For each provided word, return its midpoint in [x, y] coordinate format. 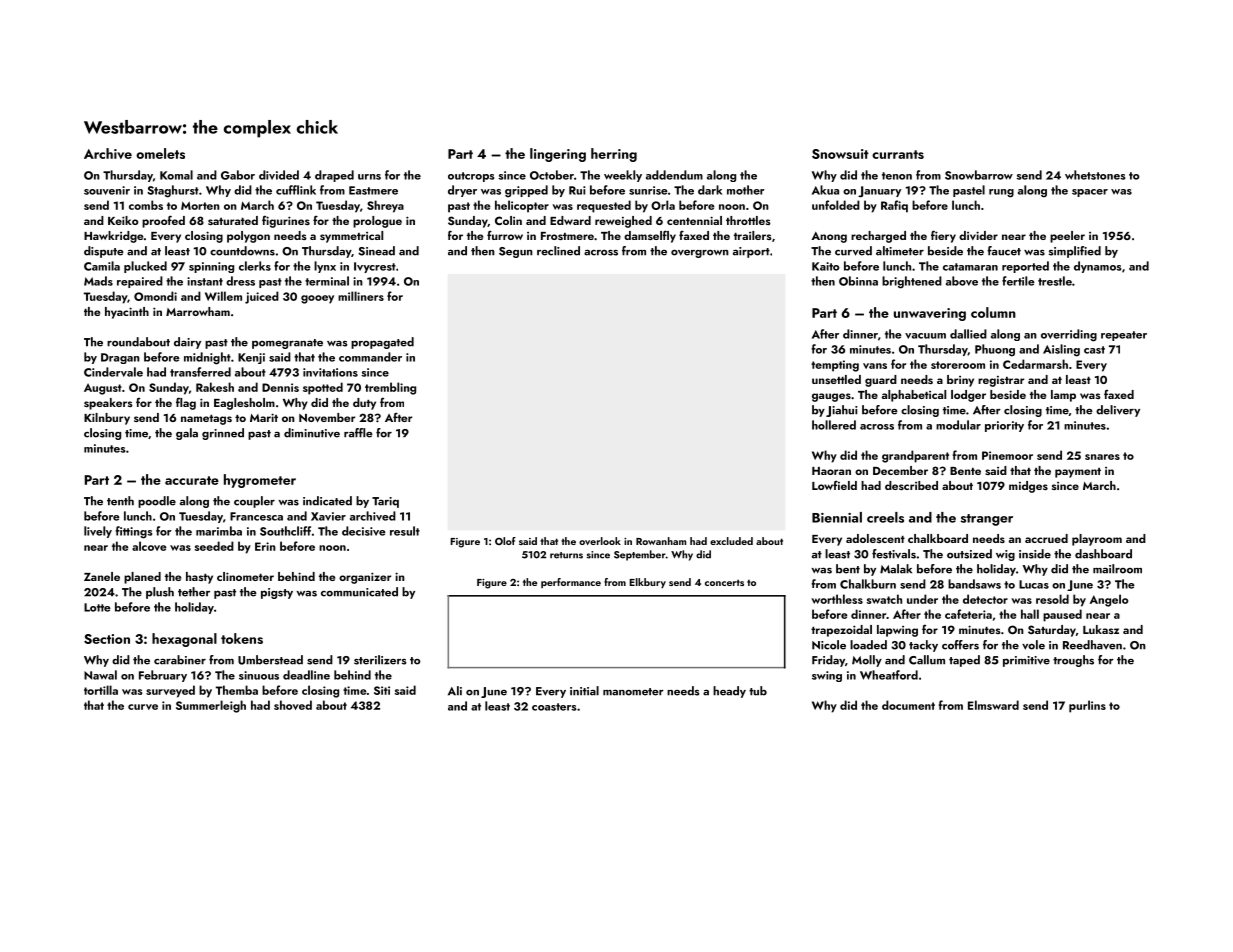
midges [1028, 487]
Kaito [825, 266]
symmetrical [351, 237]
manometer [633, 692]
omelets [160, 153]
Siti [382, 690]
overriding [1069, 335]
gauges [831, 397]
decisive [364, 531]
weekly [623, 176]
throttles [748, 220]
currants [898, 154]
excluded [731, 541]
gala [187, 434]
